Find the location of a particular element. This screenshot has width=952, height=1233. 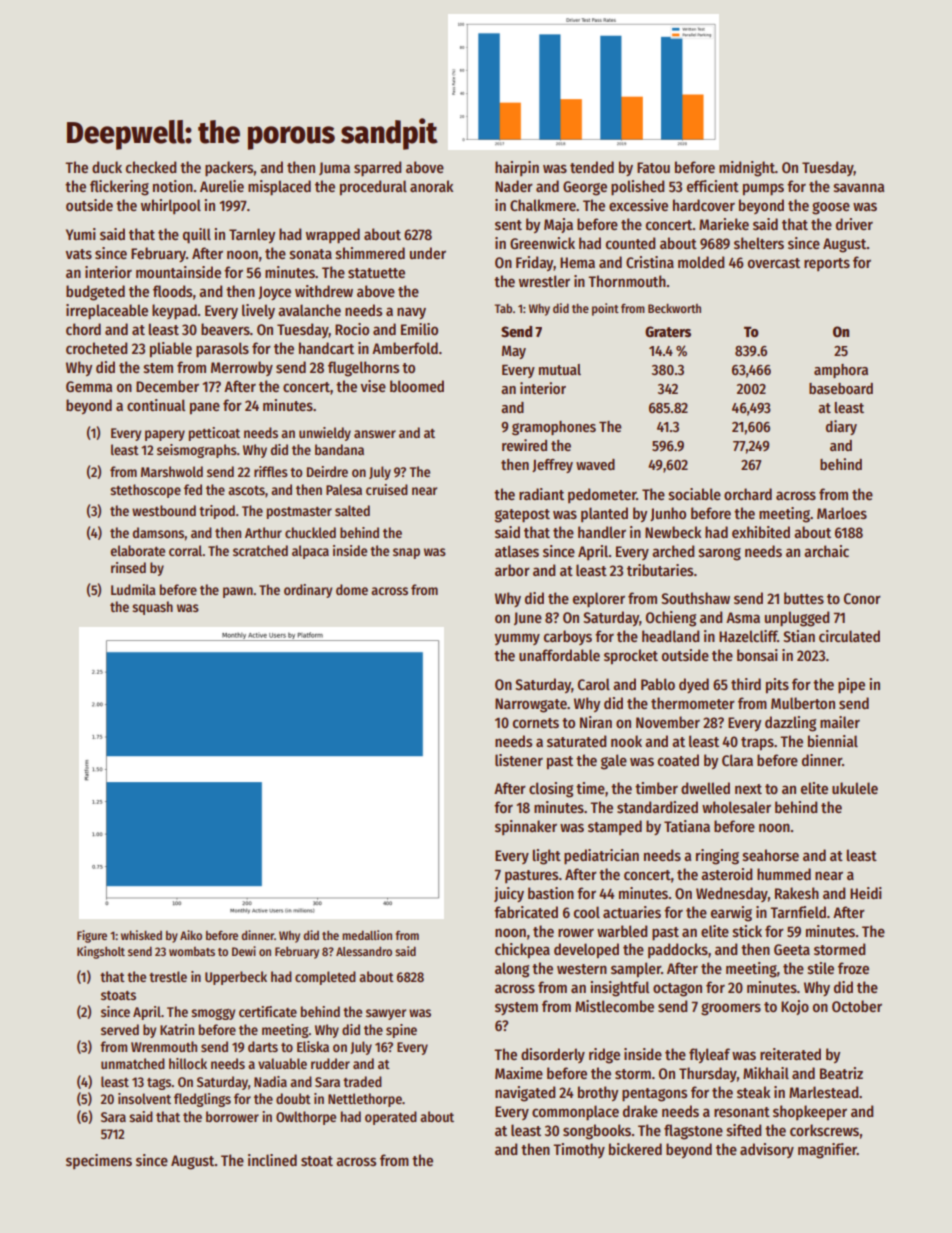

squash is located at coordinates (152, 608).
